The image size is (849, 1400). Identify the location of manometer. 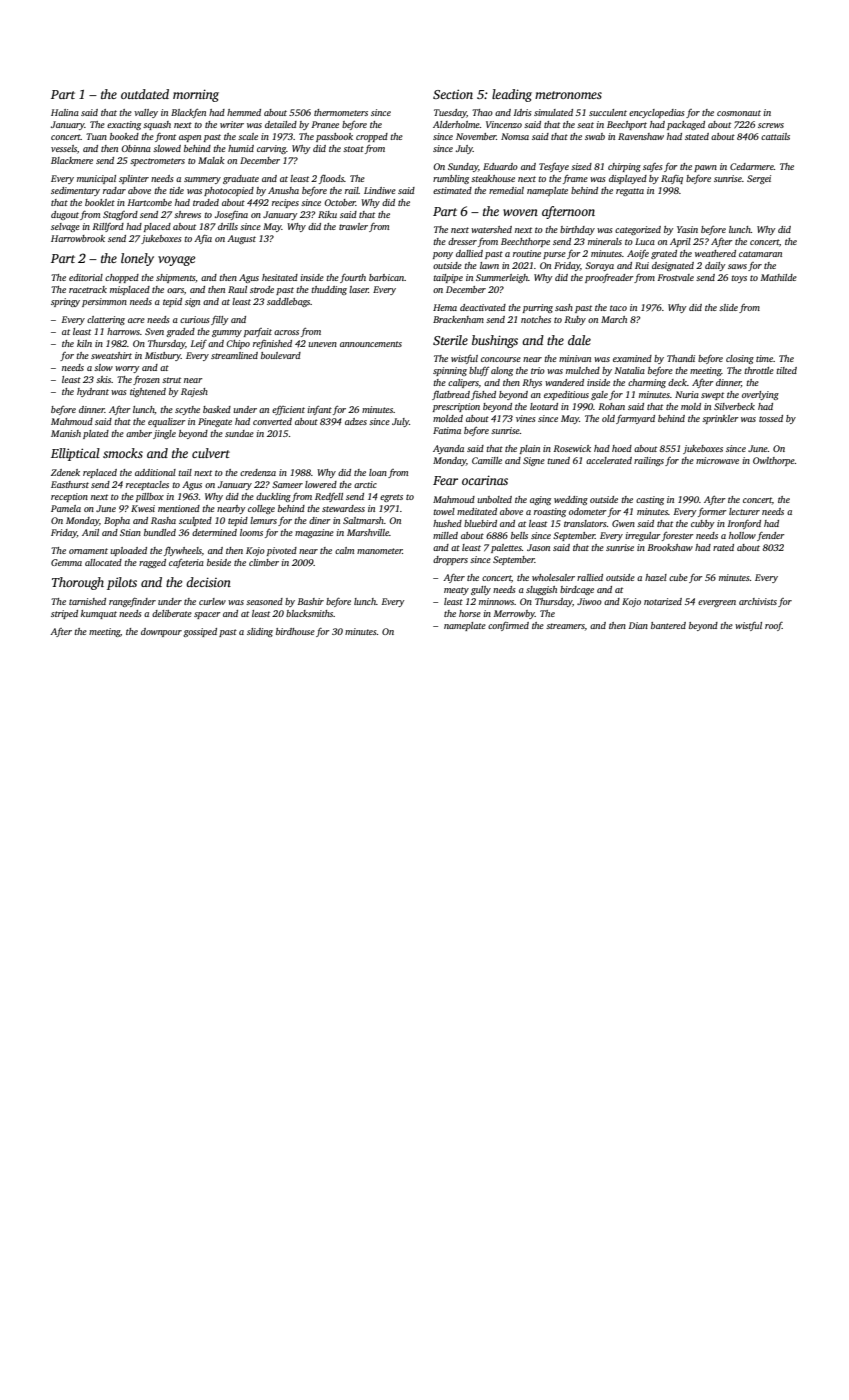
(380, 551).
